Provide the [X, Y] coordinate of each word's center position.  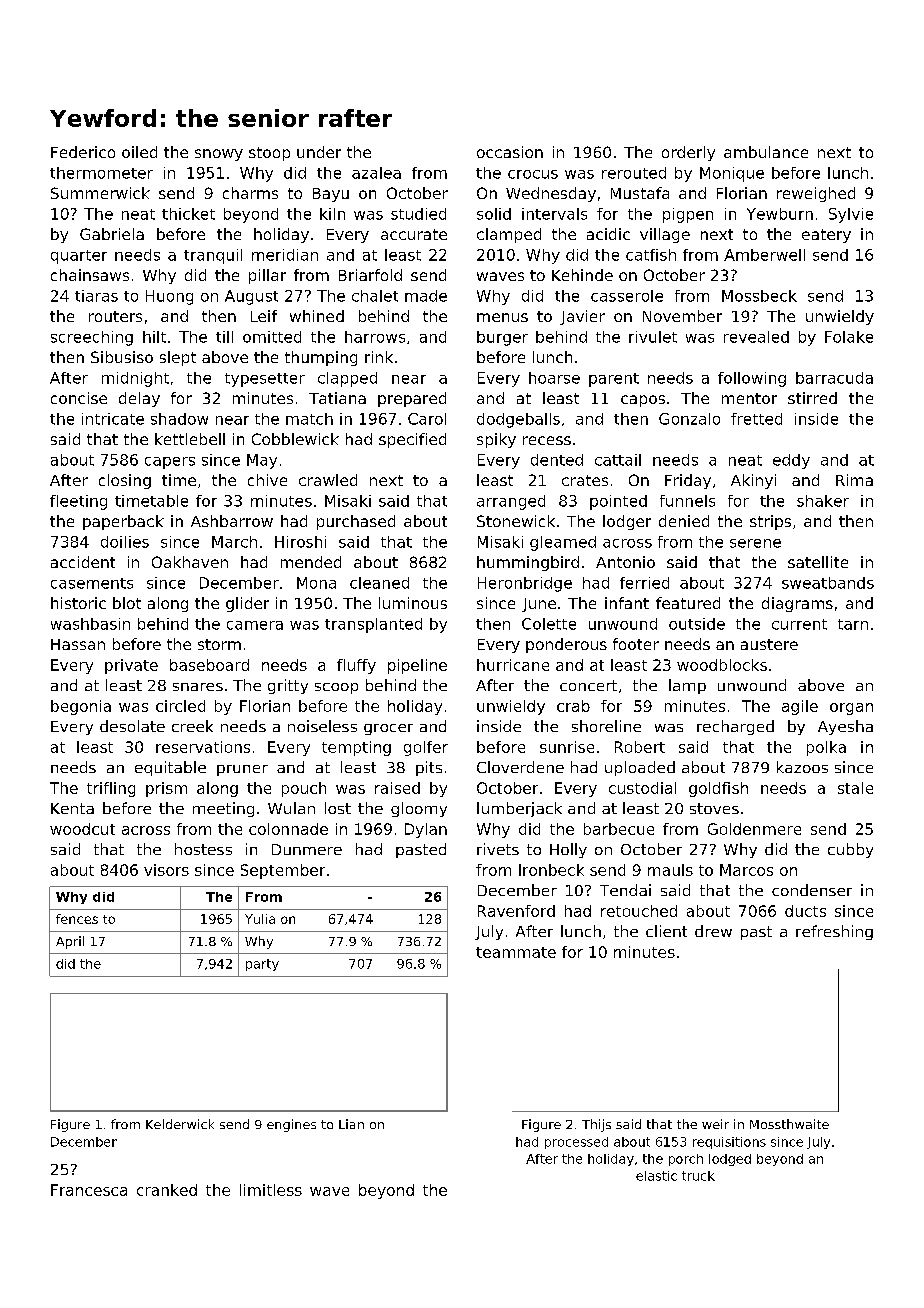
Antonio [625, 562]
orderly [688, 153]
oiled [139, 152]
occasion [510, 152]
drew [713, 931]
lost [338, 808]
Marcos [746, 870]
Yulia [260, 919]
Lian [351, 1124]
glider [247, 604]
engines [291, 1125]
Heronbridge [525, 584]
